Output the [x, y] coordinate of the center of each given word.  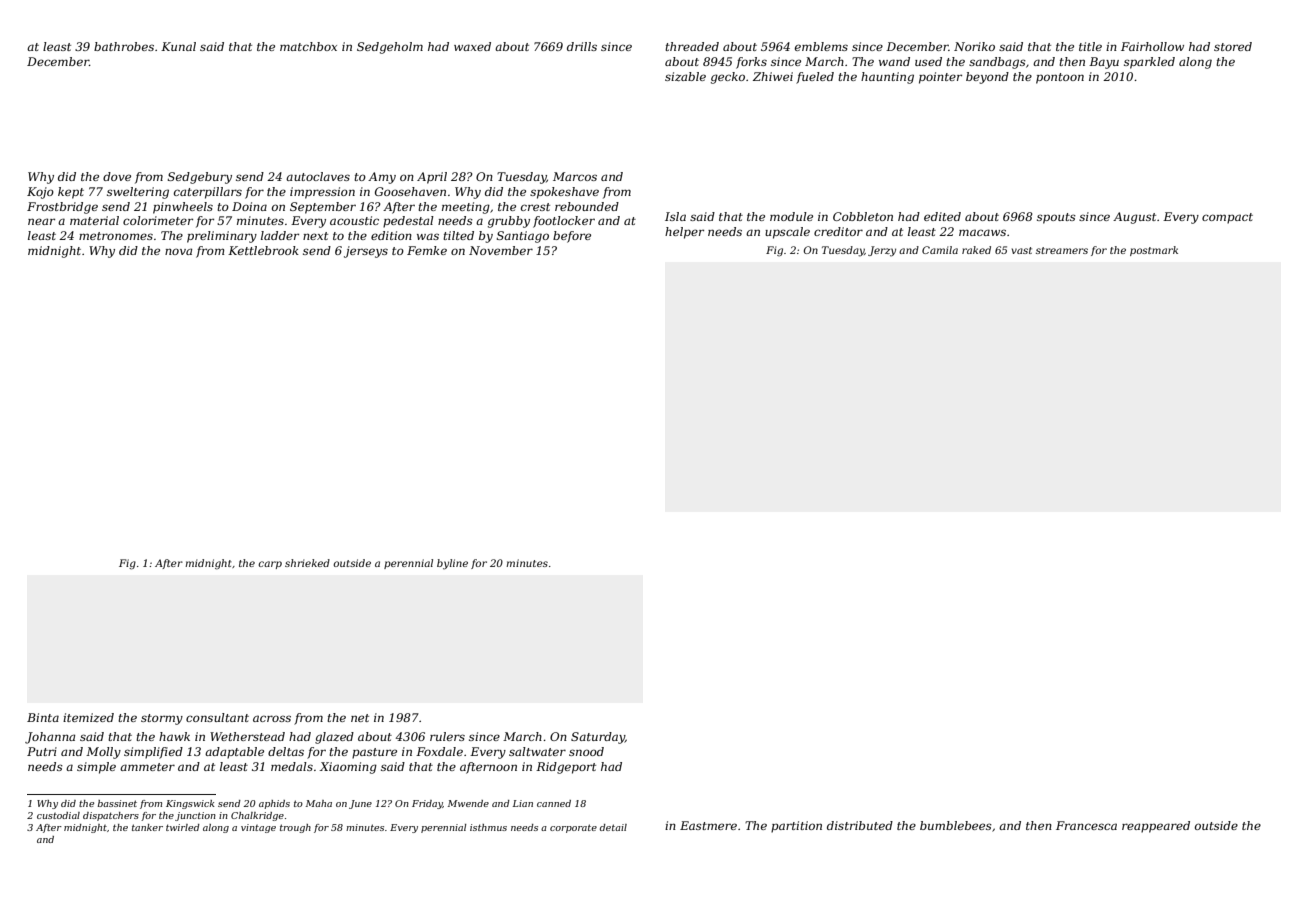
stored [1233, 46]
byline [452, 564]
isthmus [488, 827]
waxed [472, 46]
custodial [58, 815]
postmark [1154, 251]
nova [178, 251]
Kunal [178, 46]
